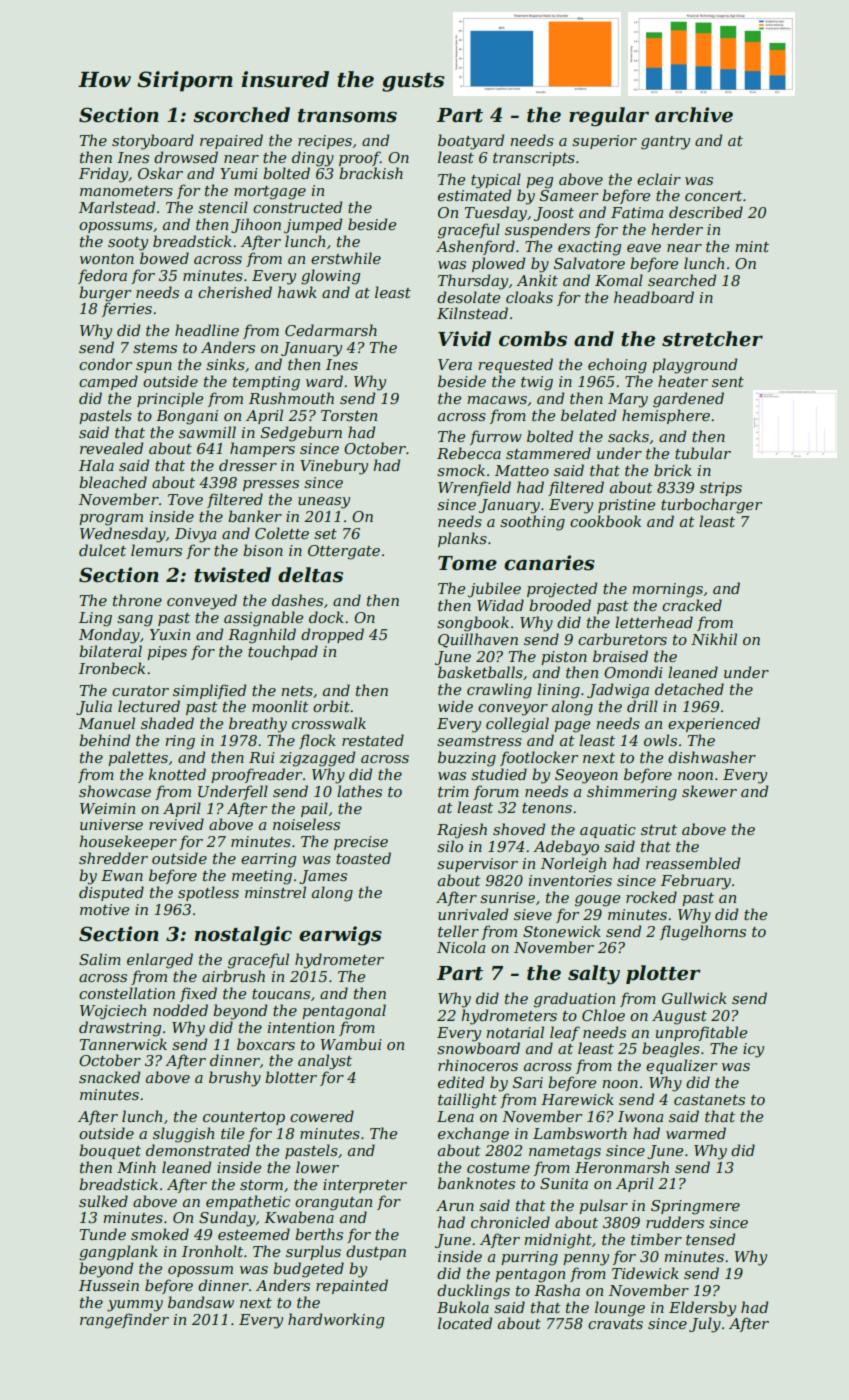 The image size is (849, 1400). What do you see at coordinates (324, 381) in the screenshot?
I see `ward` at bounding box center [324, 381].
